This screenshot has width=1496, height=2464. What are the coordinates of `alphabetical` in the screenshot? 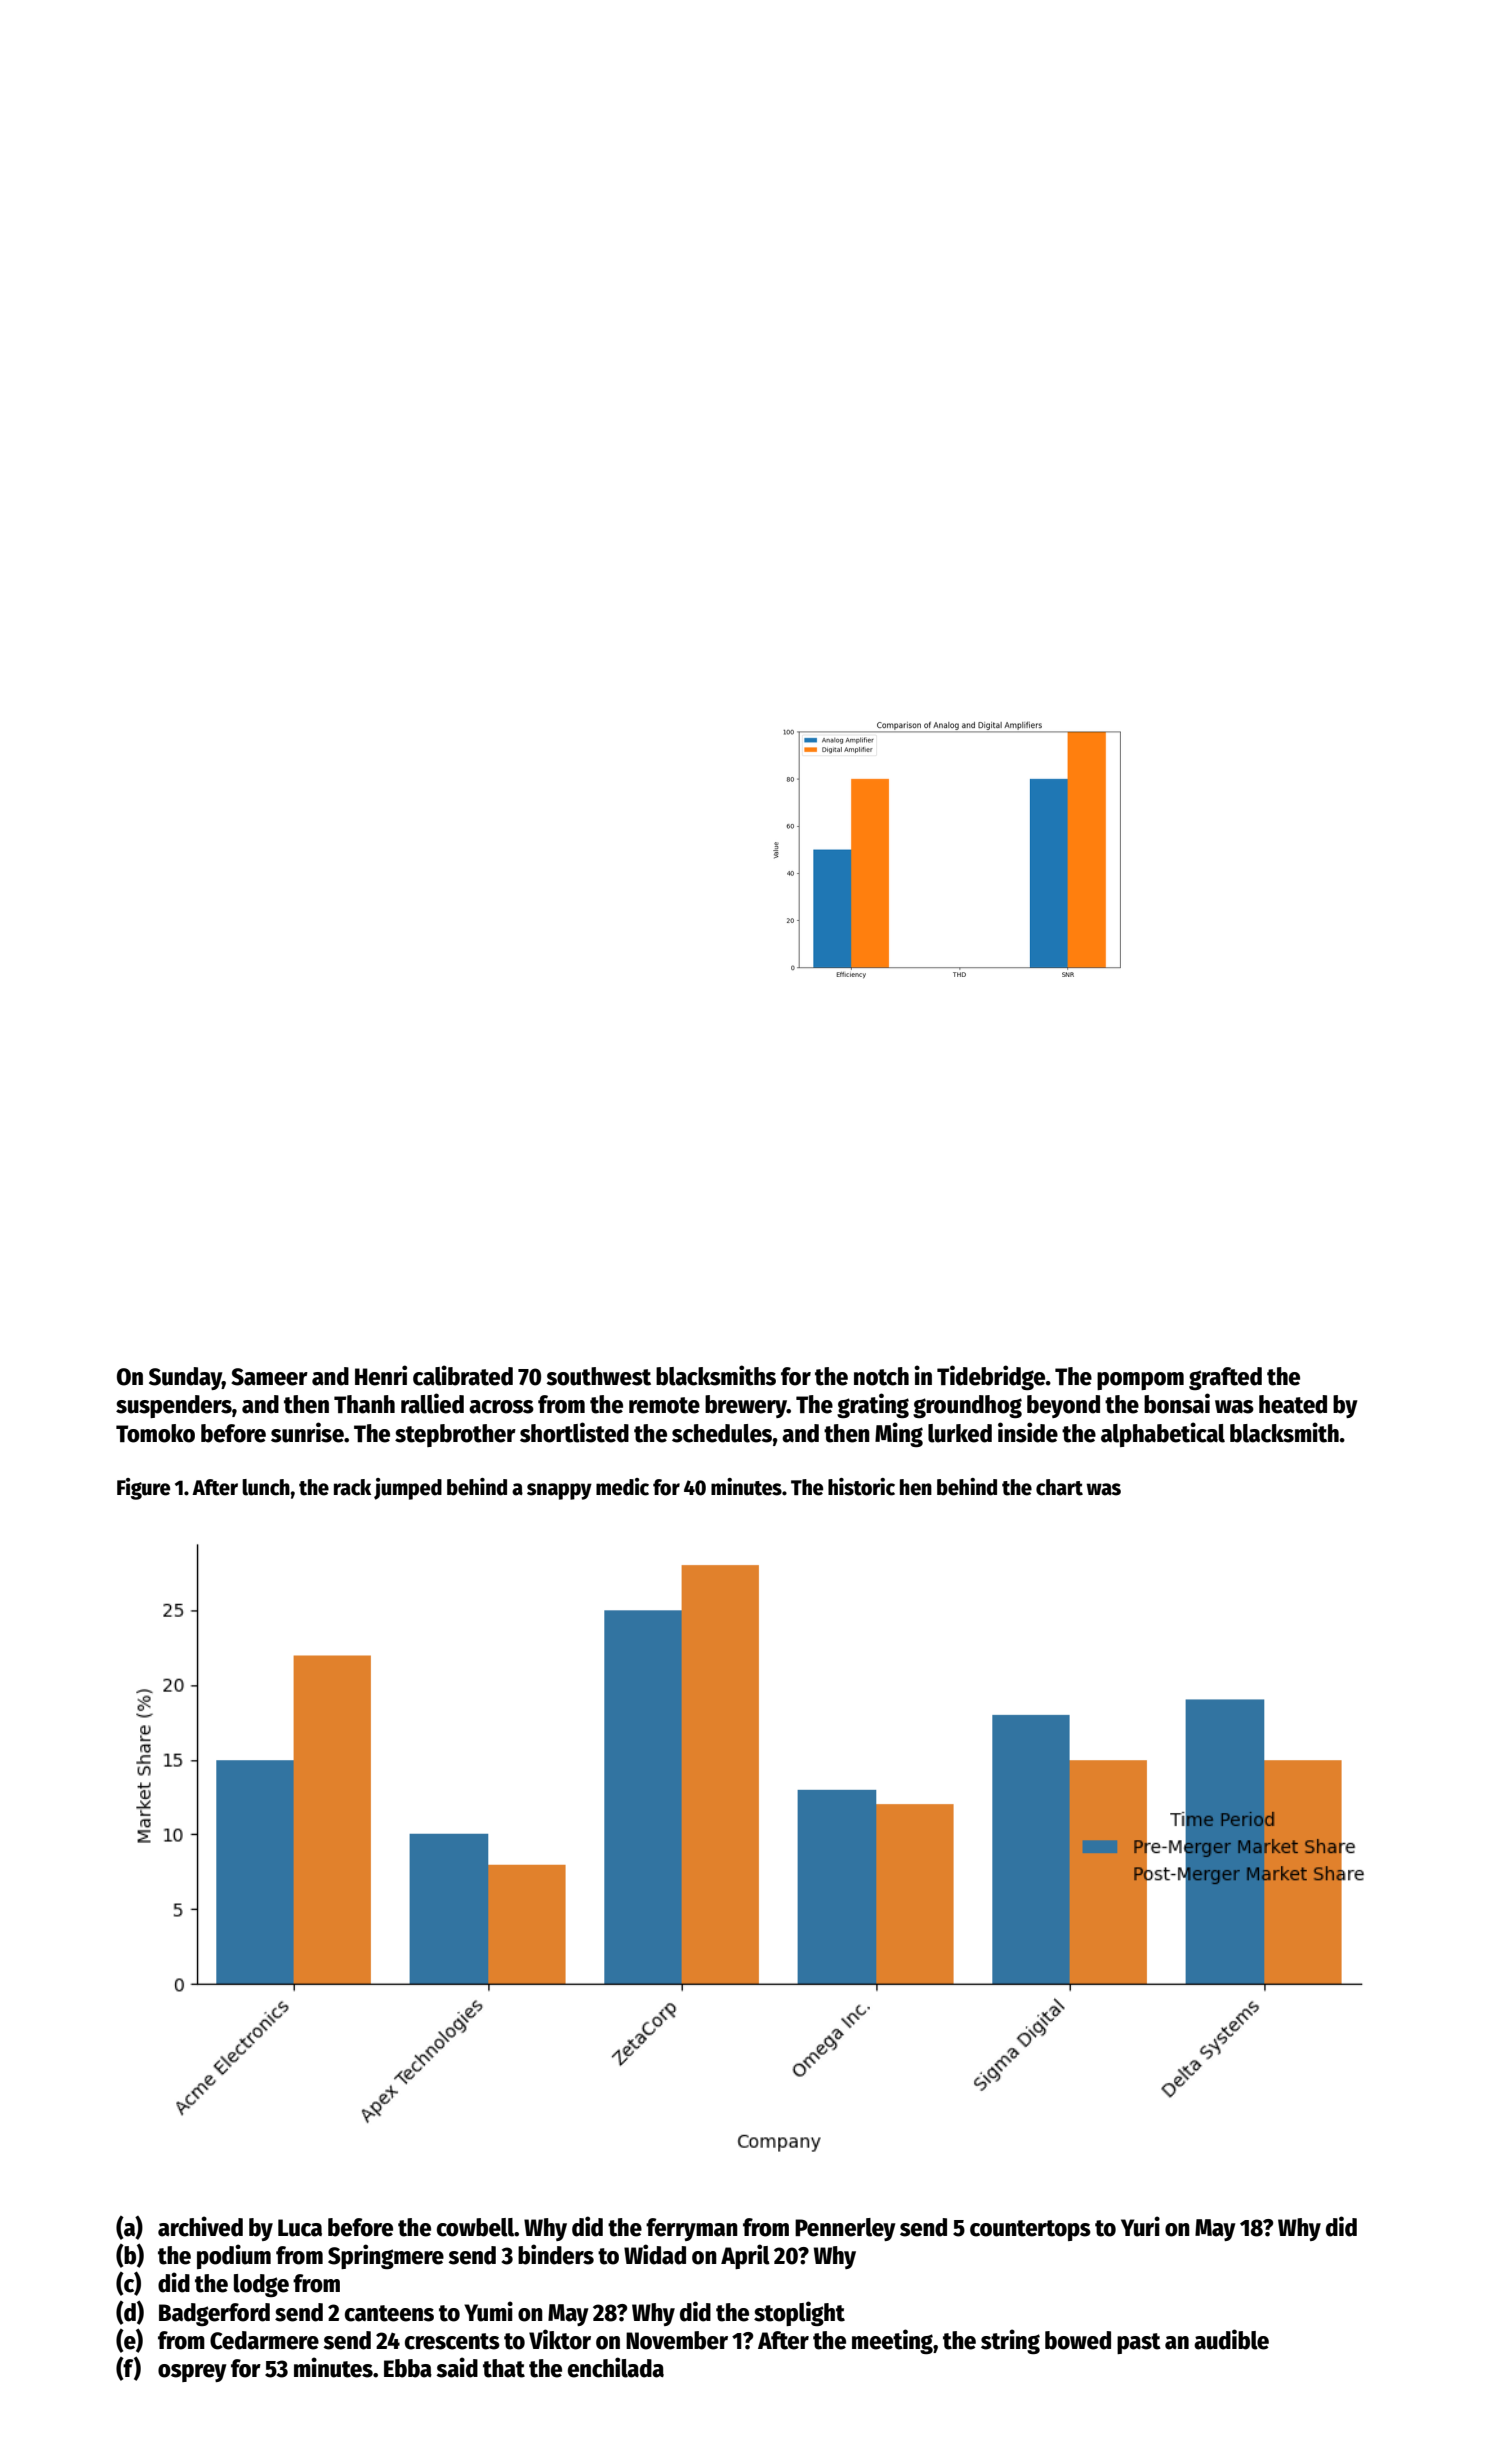 It's located at (1163, 1434).
